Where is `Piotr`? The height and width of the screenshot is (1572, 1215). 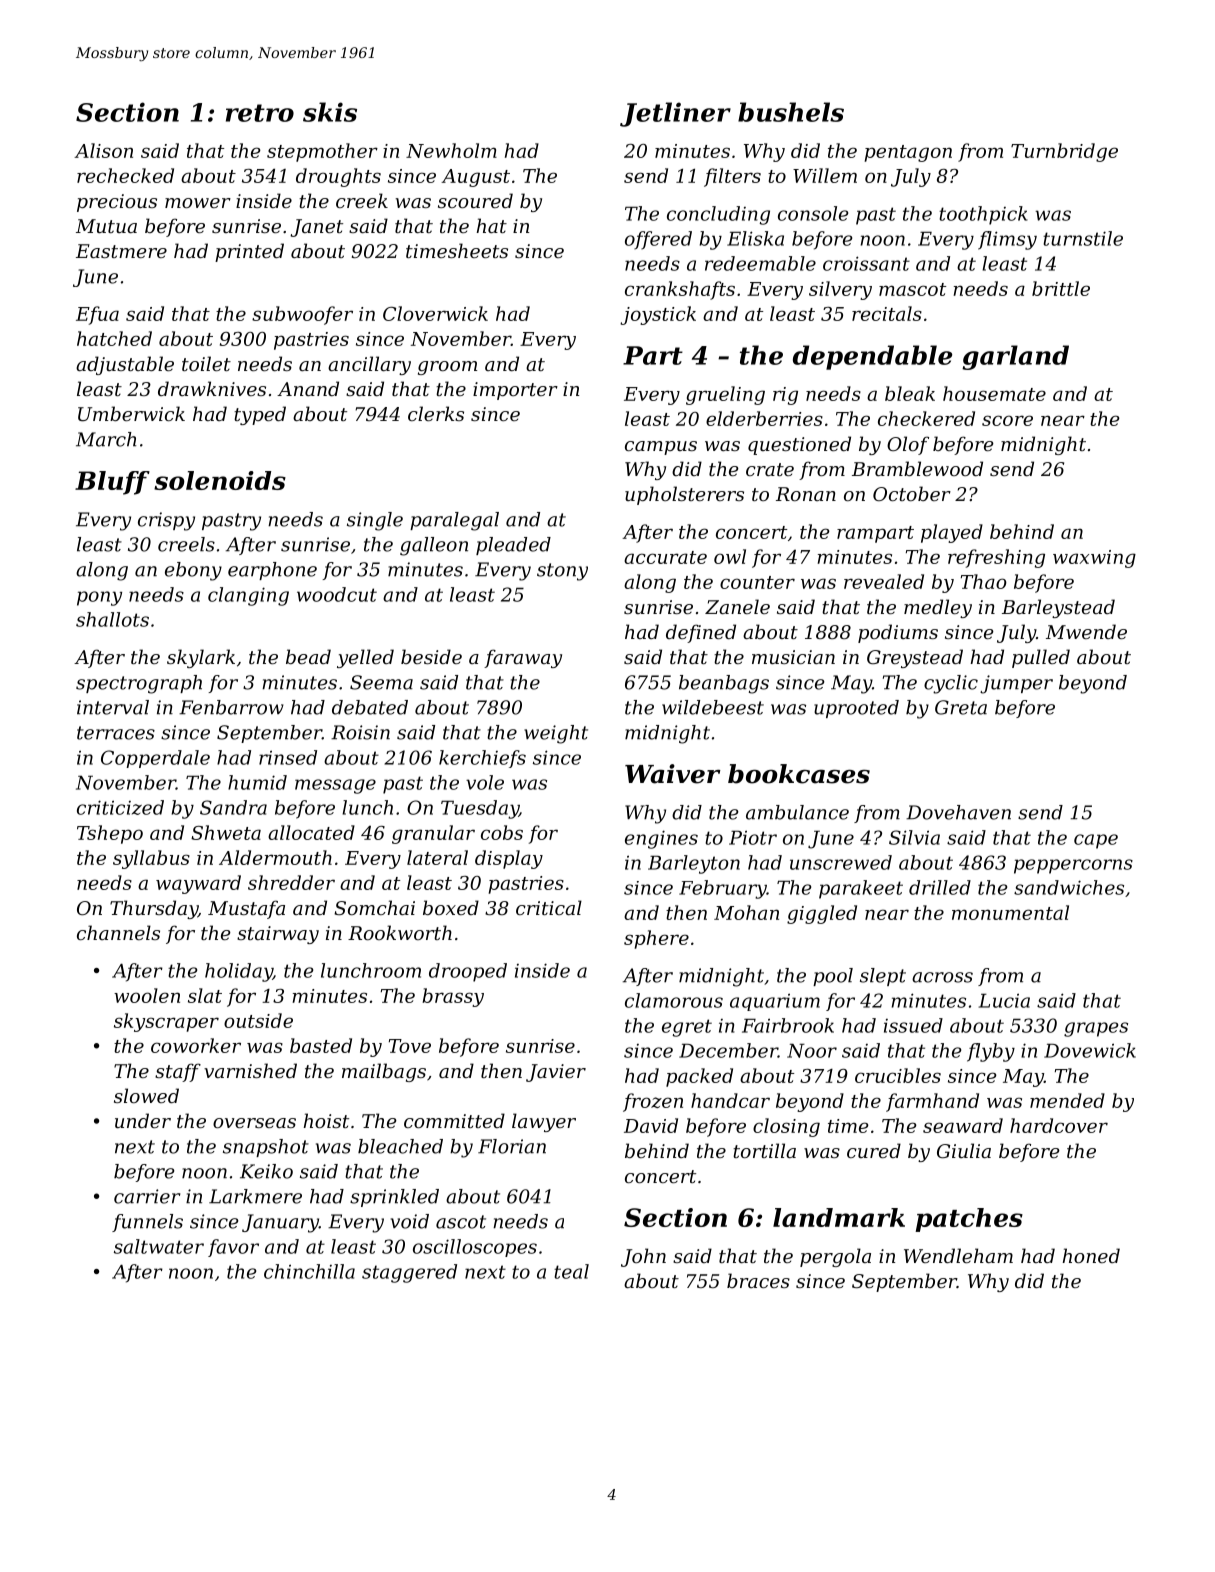
Piotr is located at coordinates (753, 837).
